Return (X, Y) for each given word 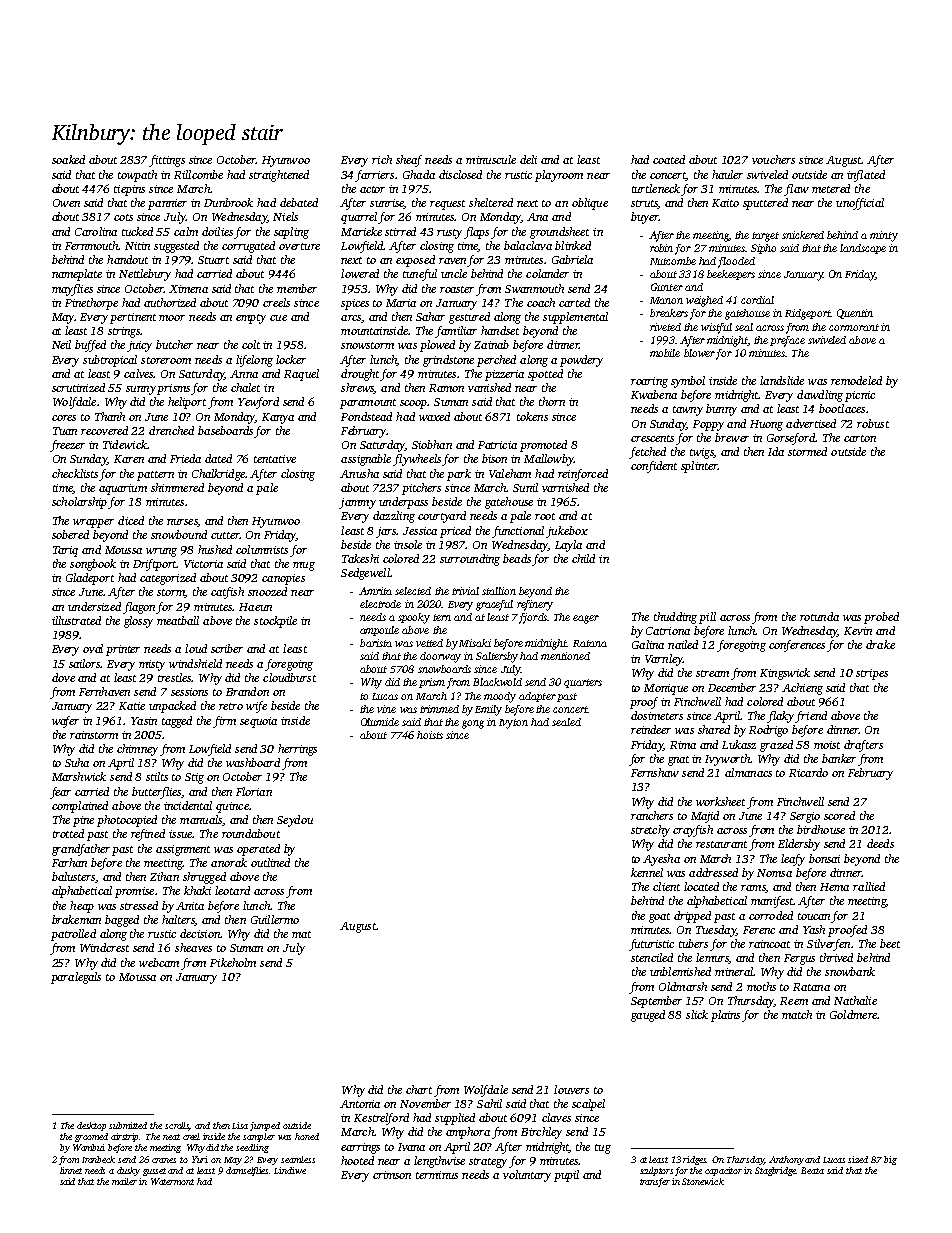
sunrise (387, 204)
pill (707, 618)
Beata (812, 1170)
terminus (437, 1175)
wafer (65, 722)
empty (251, 319)
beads (517, 558)
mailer (124, 1181)
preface (787, 341)
